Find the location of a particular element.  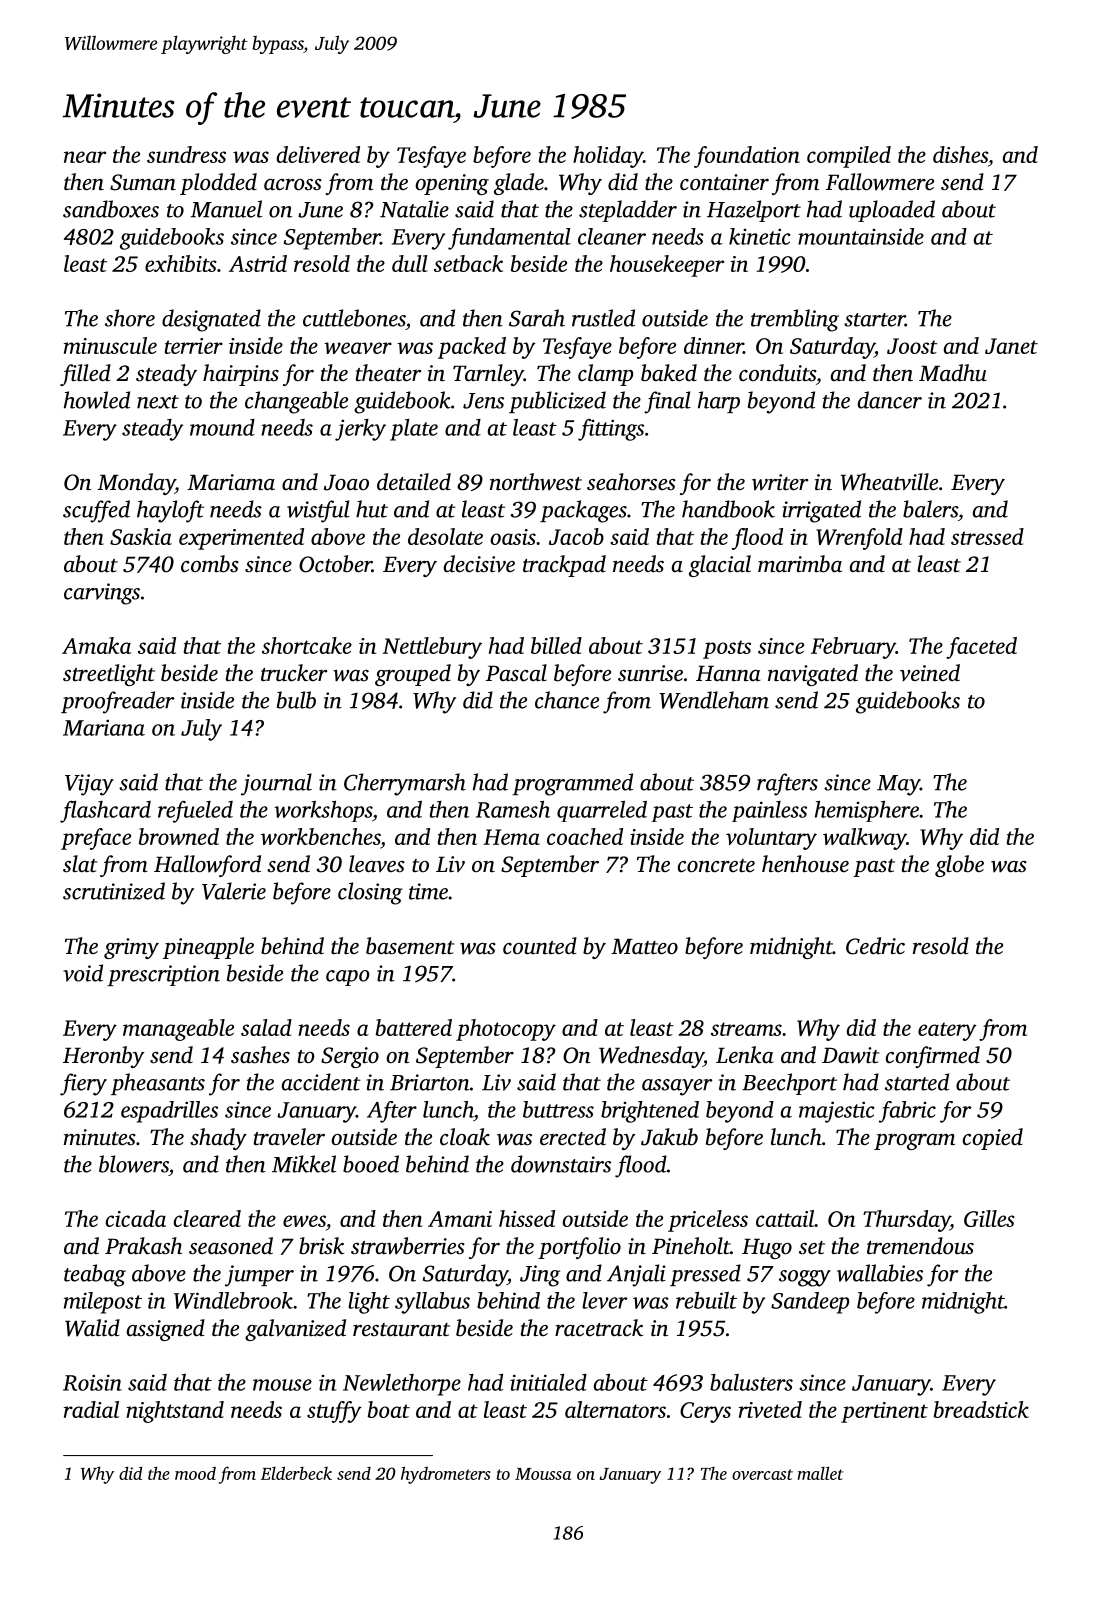

Matteo is located at coordinates (644, 946).
